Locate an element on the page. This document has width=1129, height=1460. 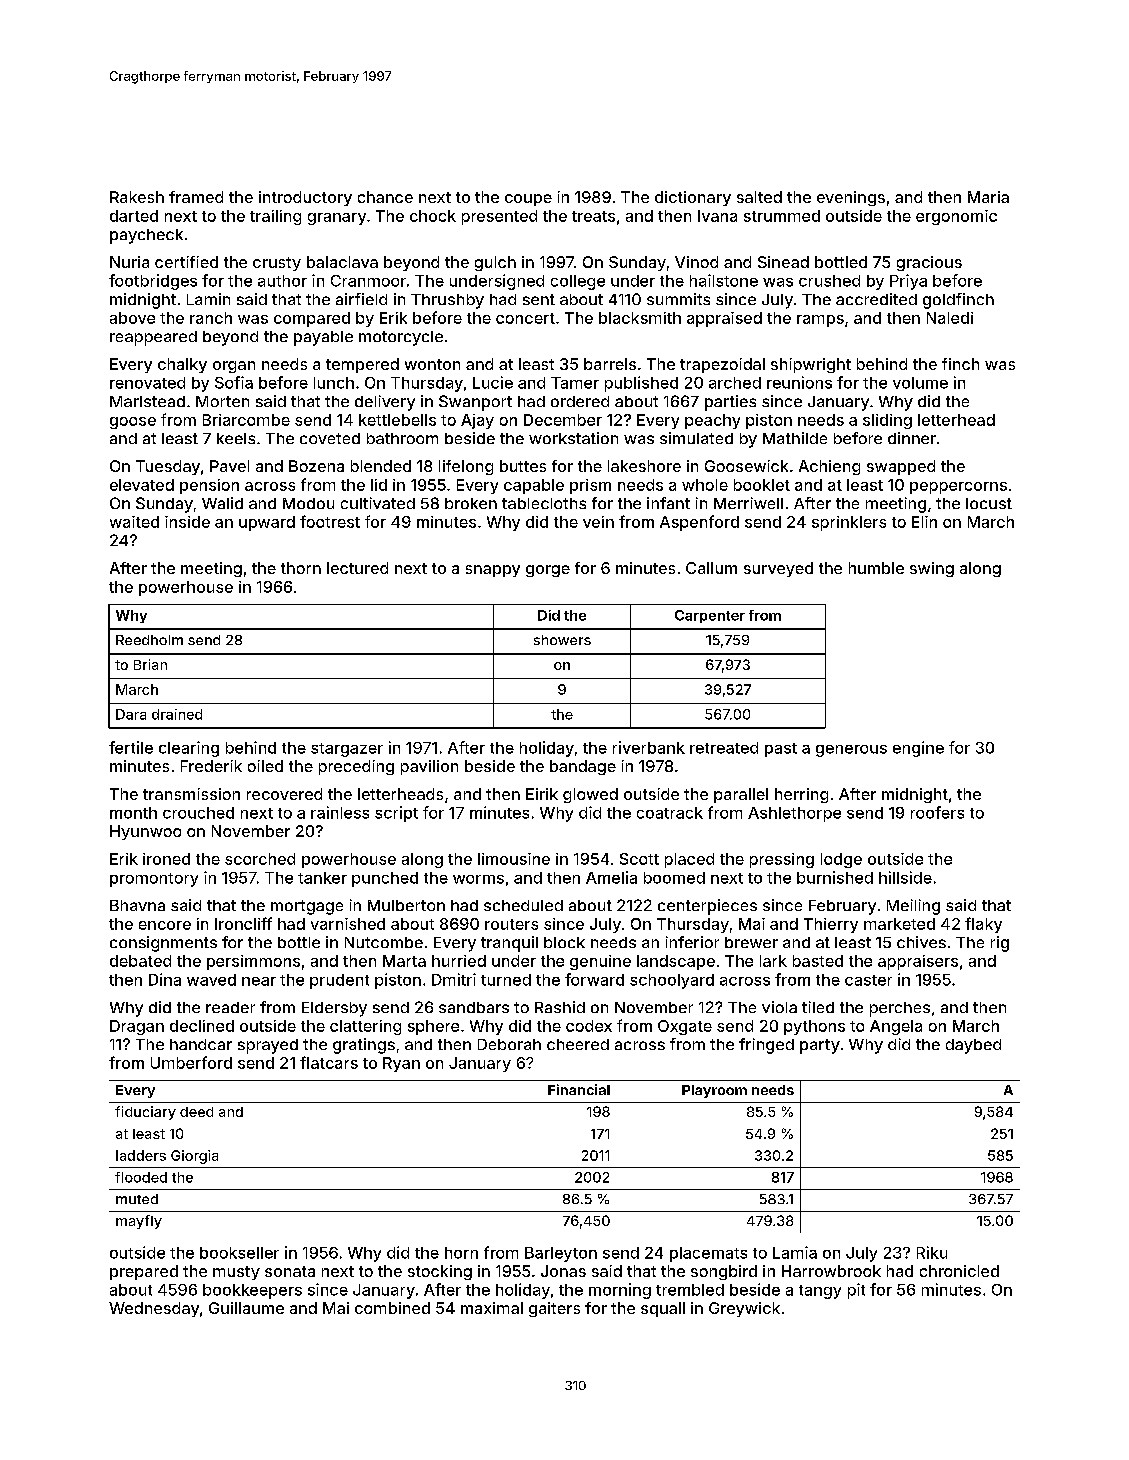
daybed is located at coordinates (973, 1046).
